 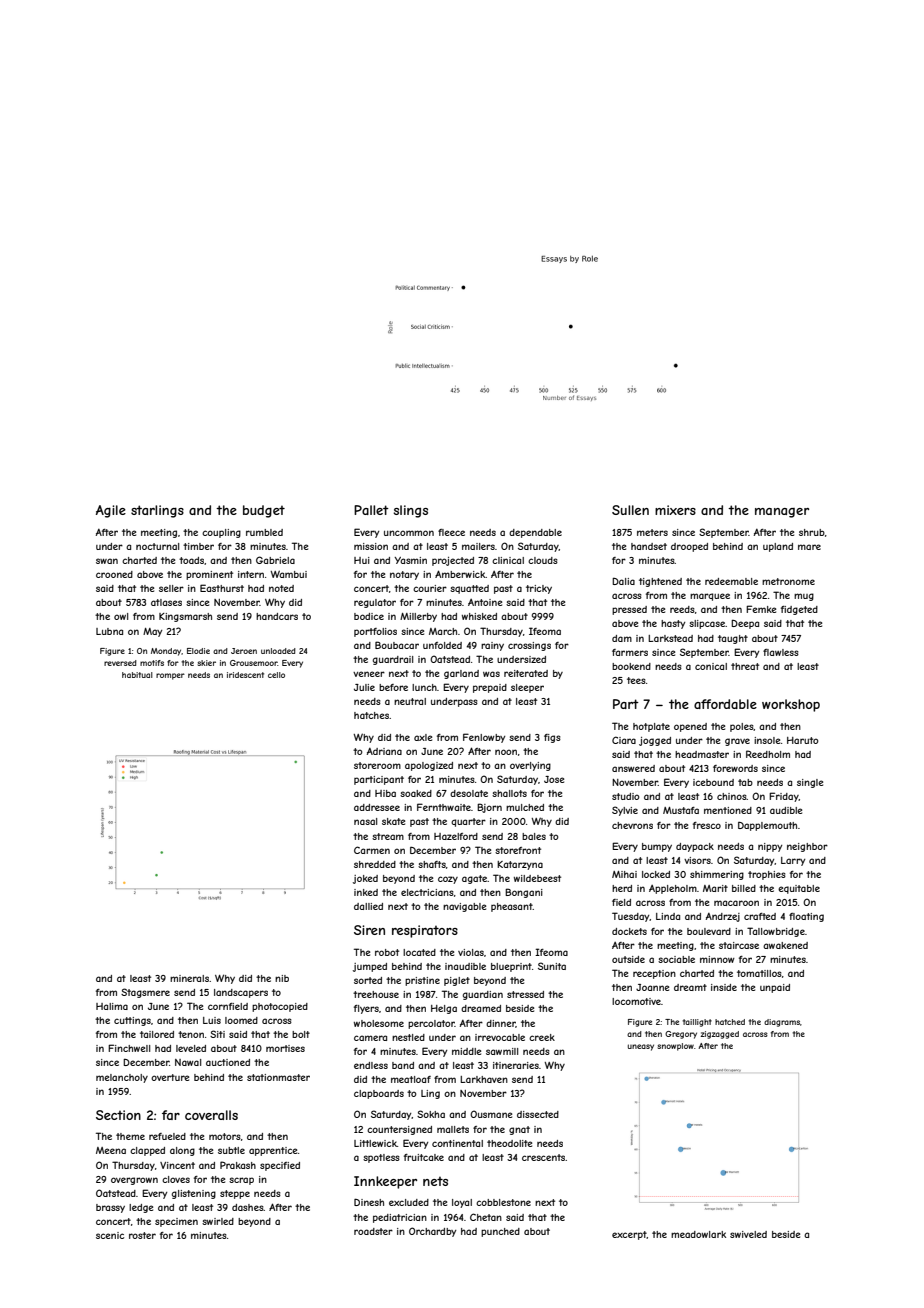 What do you see at coordinates (491, 674) in the screenshot?
I see `was` at bounding box center [491, 674].
